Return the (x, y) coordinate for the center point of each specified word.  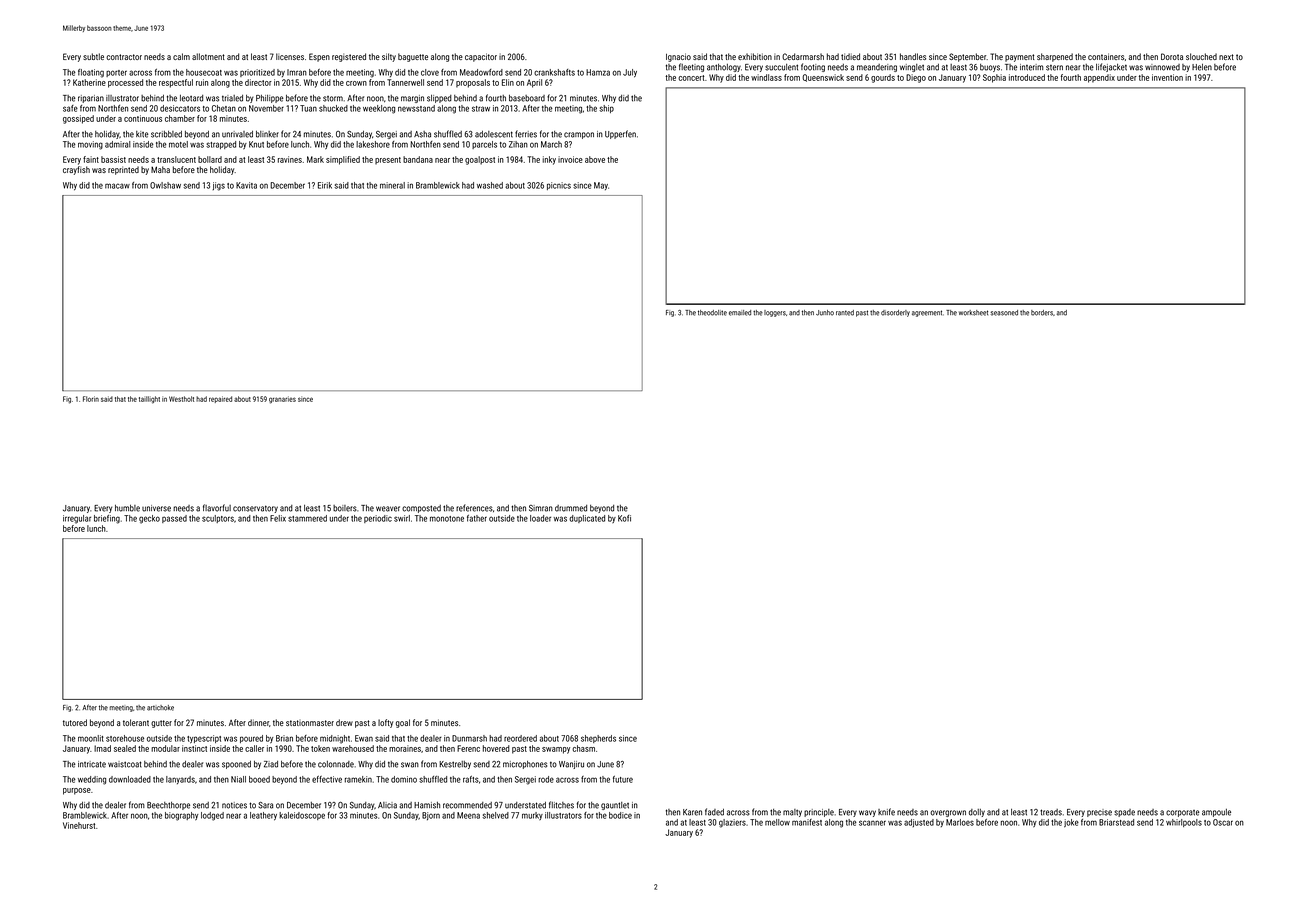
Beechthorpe (168, 806)
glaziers (732, 823)
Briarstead (1116, 822)
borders (1042, 313)
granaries (282, 400)
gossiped (78, 119)
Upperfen (620, 134)
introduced (1027, 77)
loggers (775, 313)
